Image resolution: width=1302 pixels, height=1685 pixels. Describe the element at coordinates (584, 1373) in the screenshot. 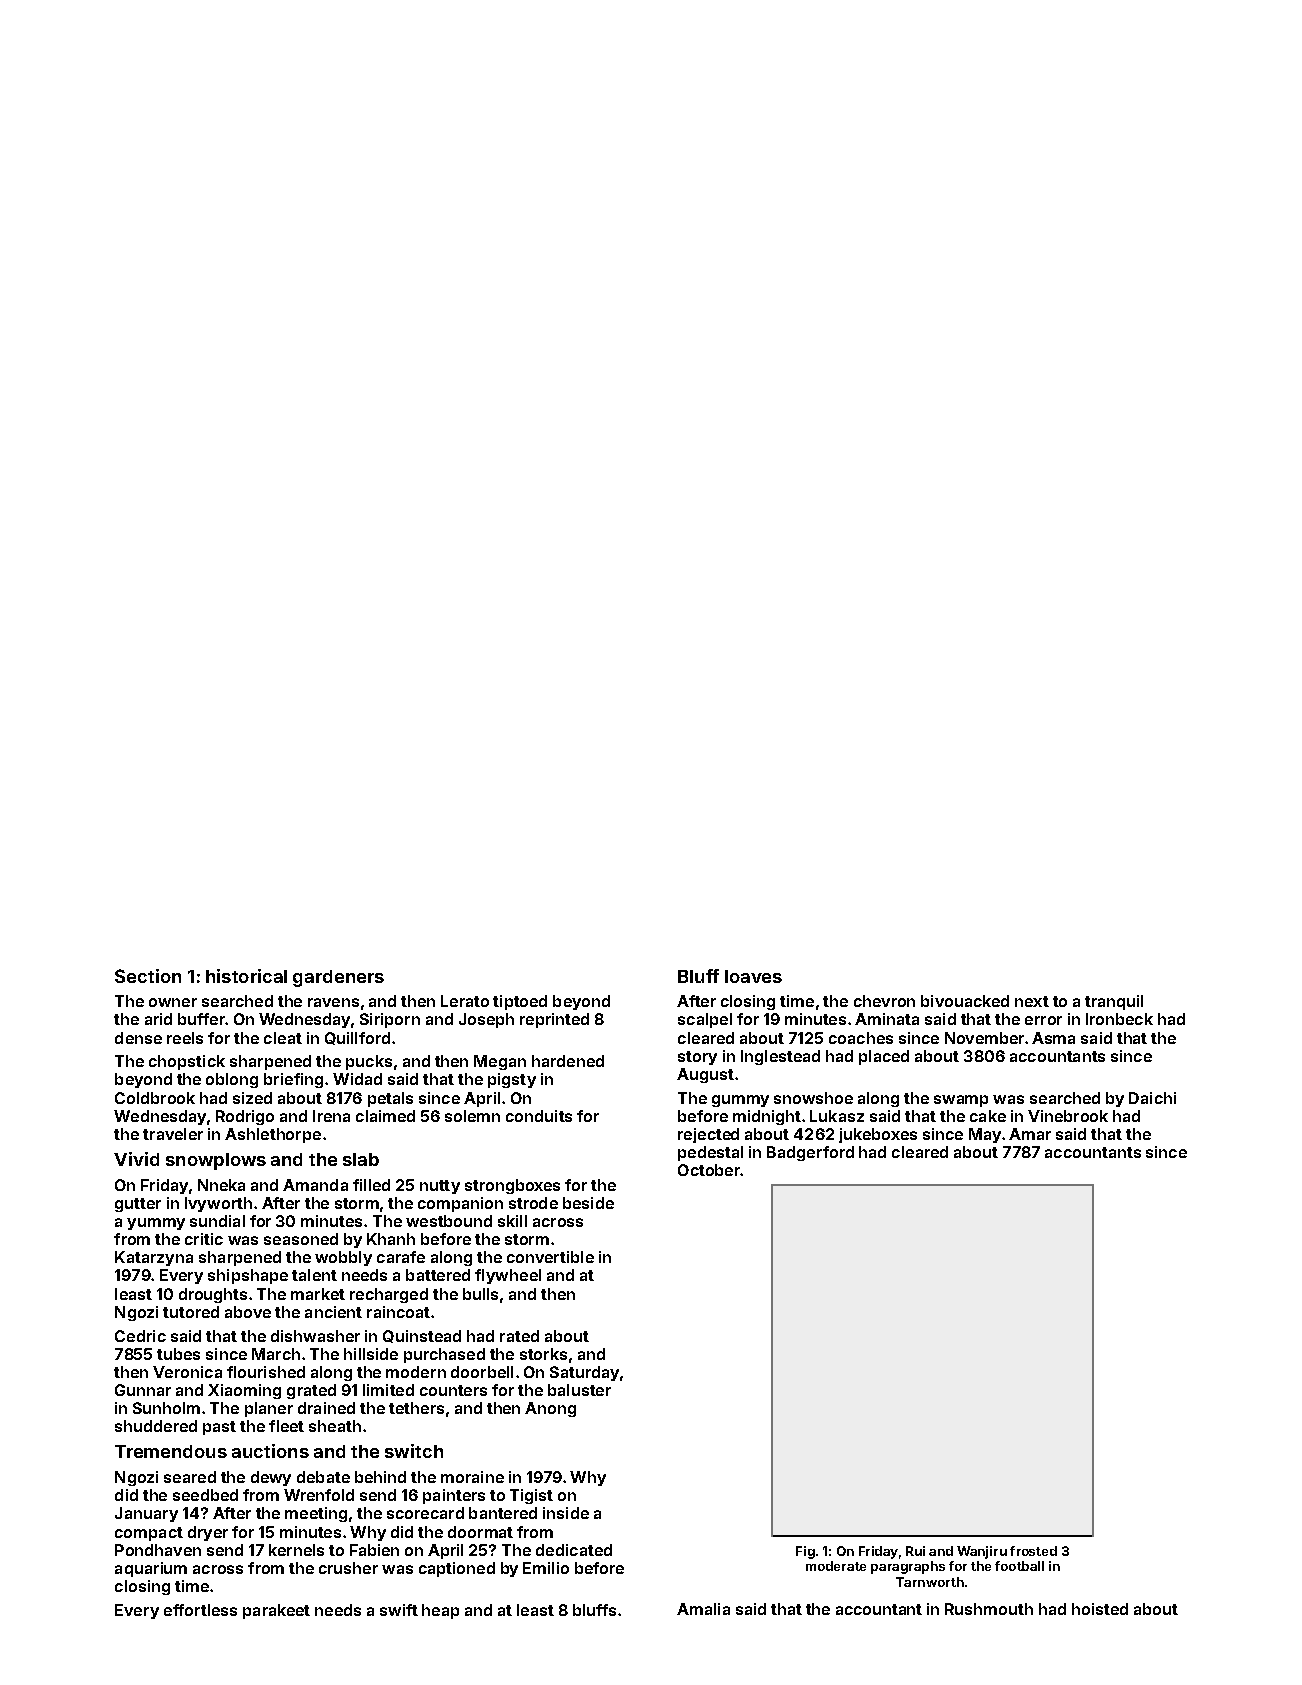

I see `Saturday` at that location.
